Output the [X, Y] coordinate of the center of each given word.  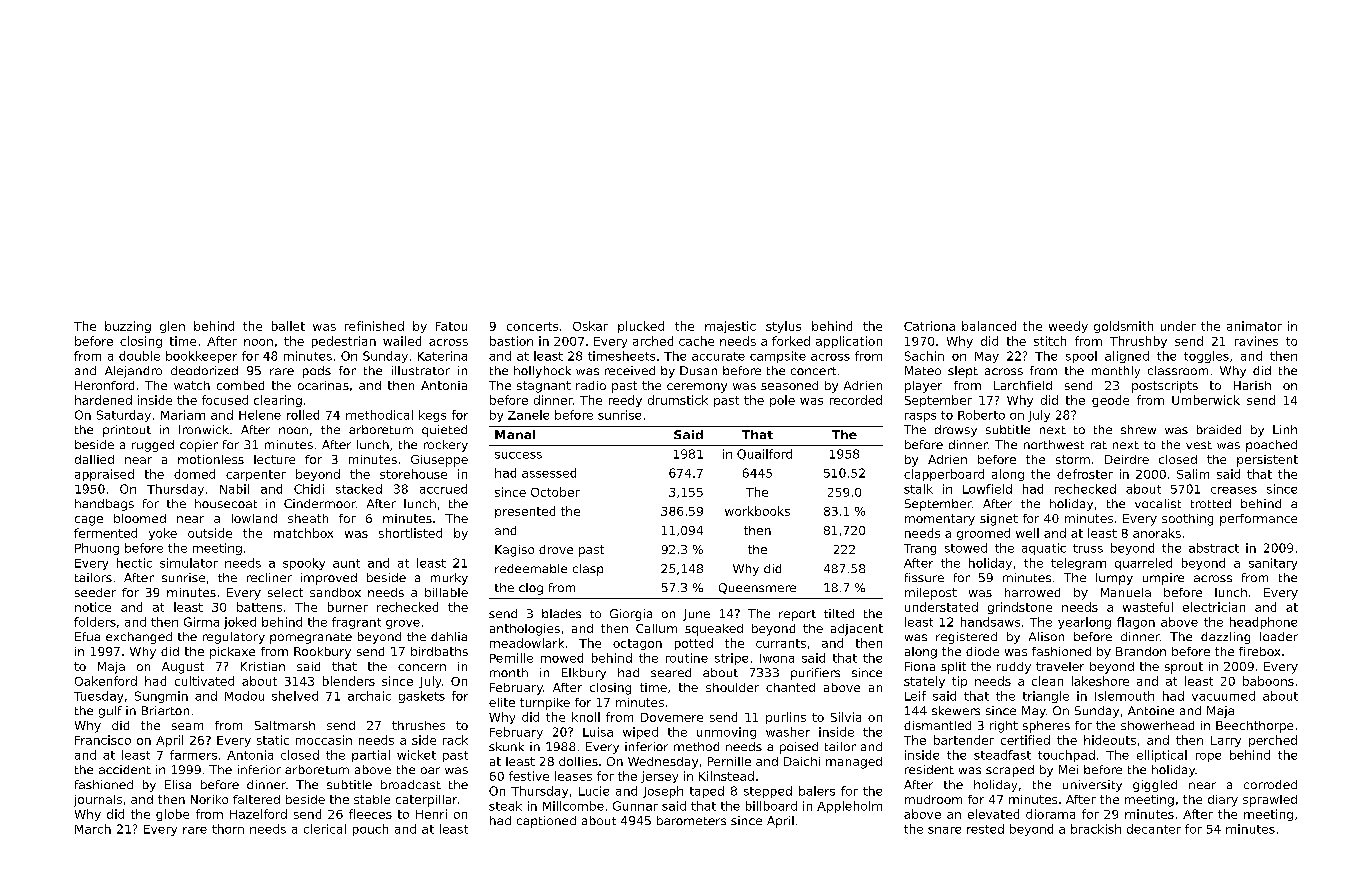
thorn [228, 829]
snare [944, 830]
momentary [940, 520]
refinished [374, 326]
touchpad [1066, 756]
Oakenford [106, 681]
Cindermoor [320, 503]
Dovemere [672, 717]
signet [999, 520]
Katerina [442, 356]
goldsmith [1123, 327]
